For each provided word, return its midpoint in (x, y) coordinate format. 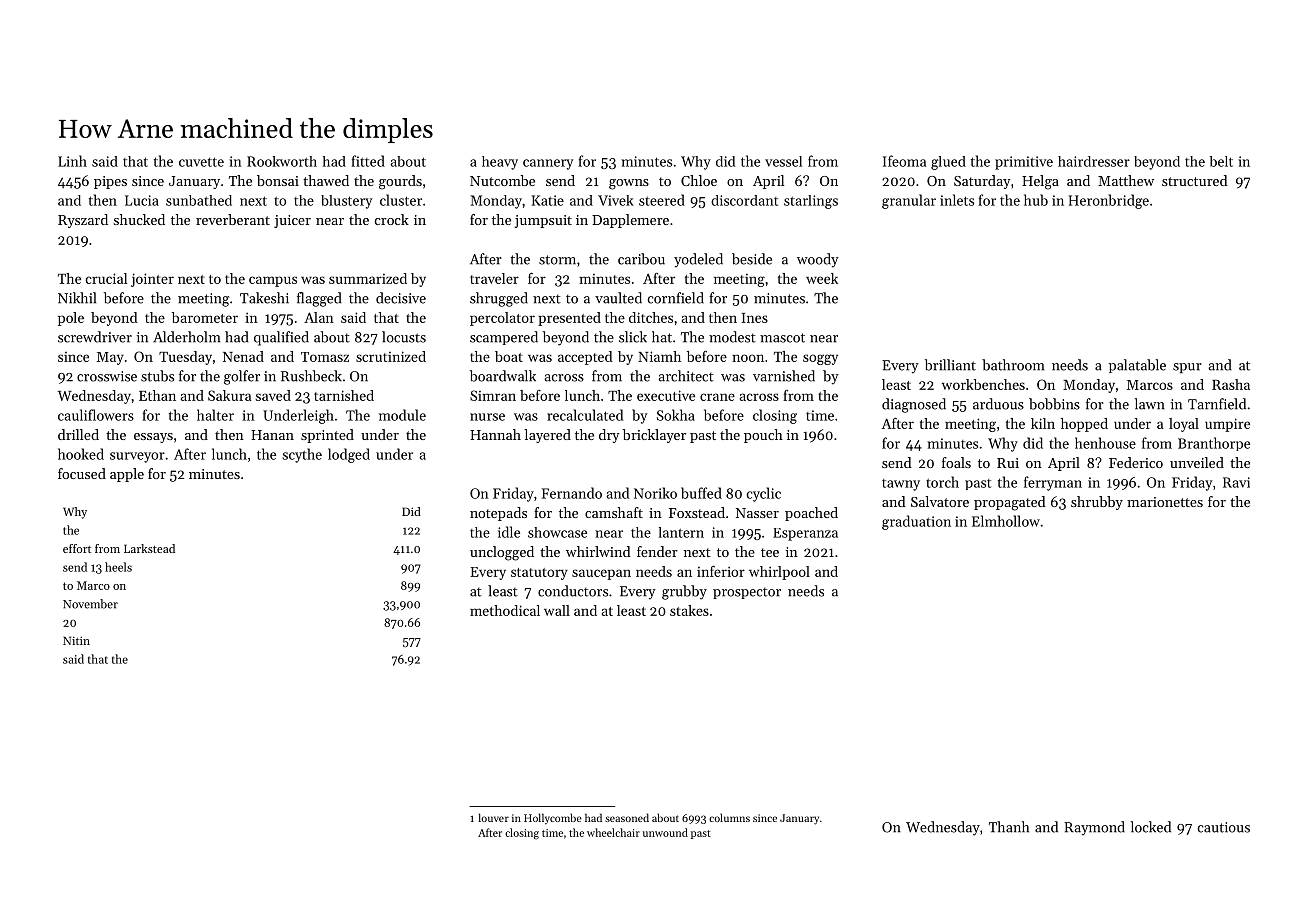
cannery (548, 164)
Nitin (76, 640)
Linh (72, 161)
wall (557, 610)
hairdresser (1094, 161)
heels (118, 567)
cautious (1224, 827)
